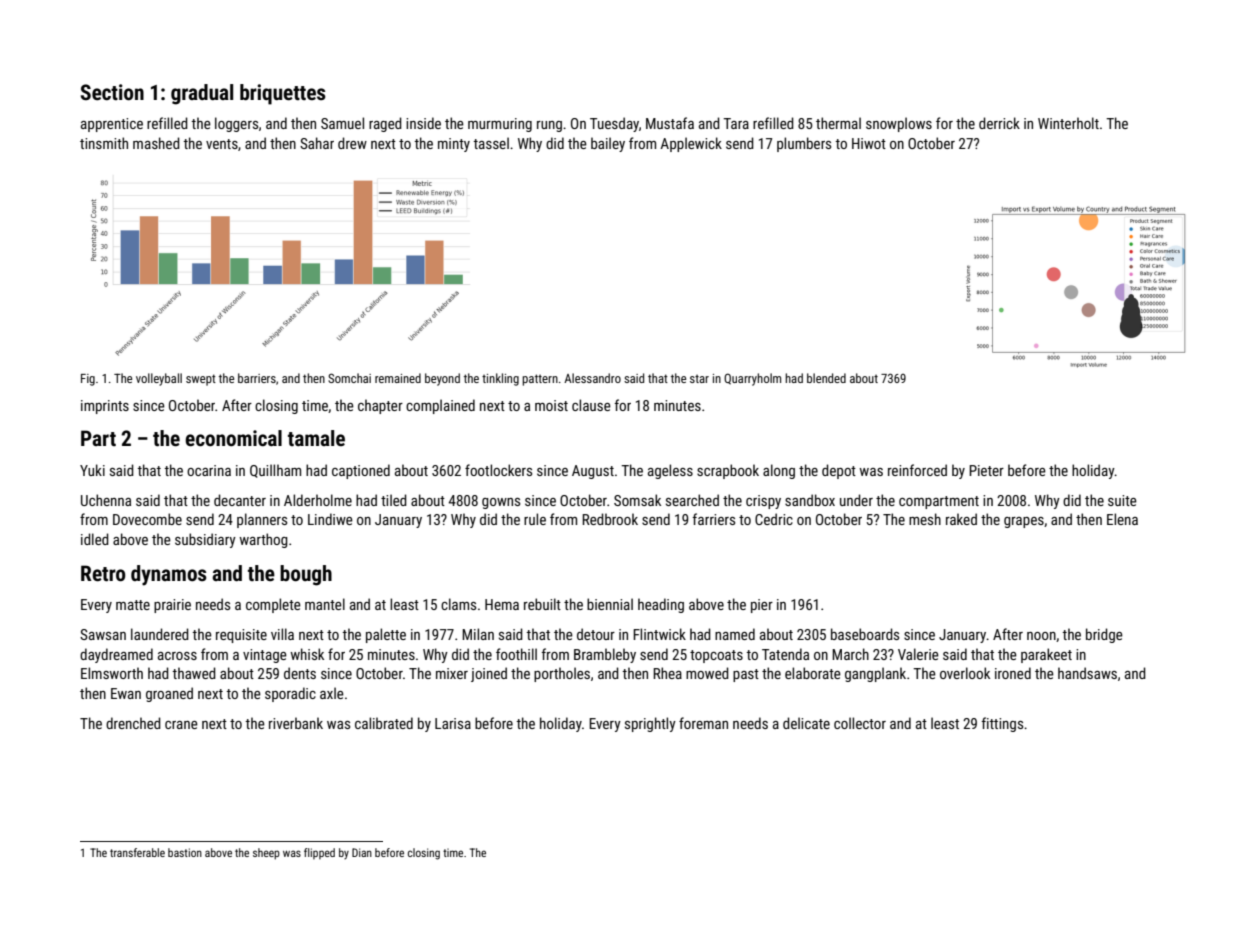 The image size is (1233, 952). I want to click on drenched, so click(133, 723).
